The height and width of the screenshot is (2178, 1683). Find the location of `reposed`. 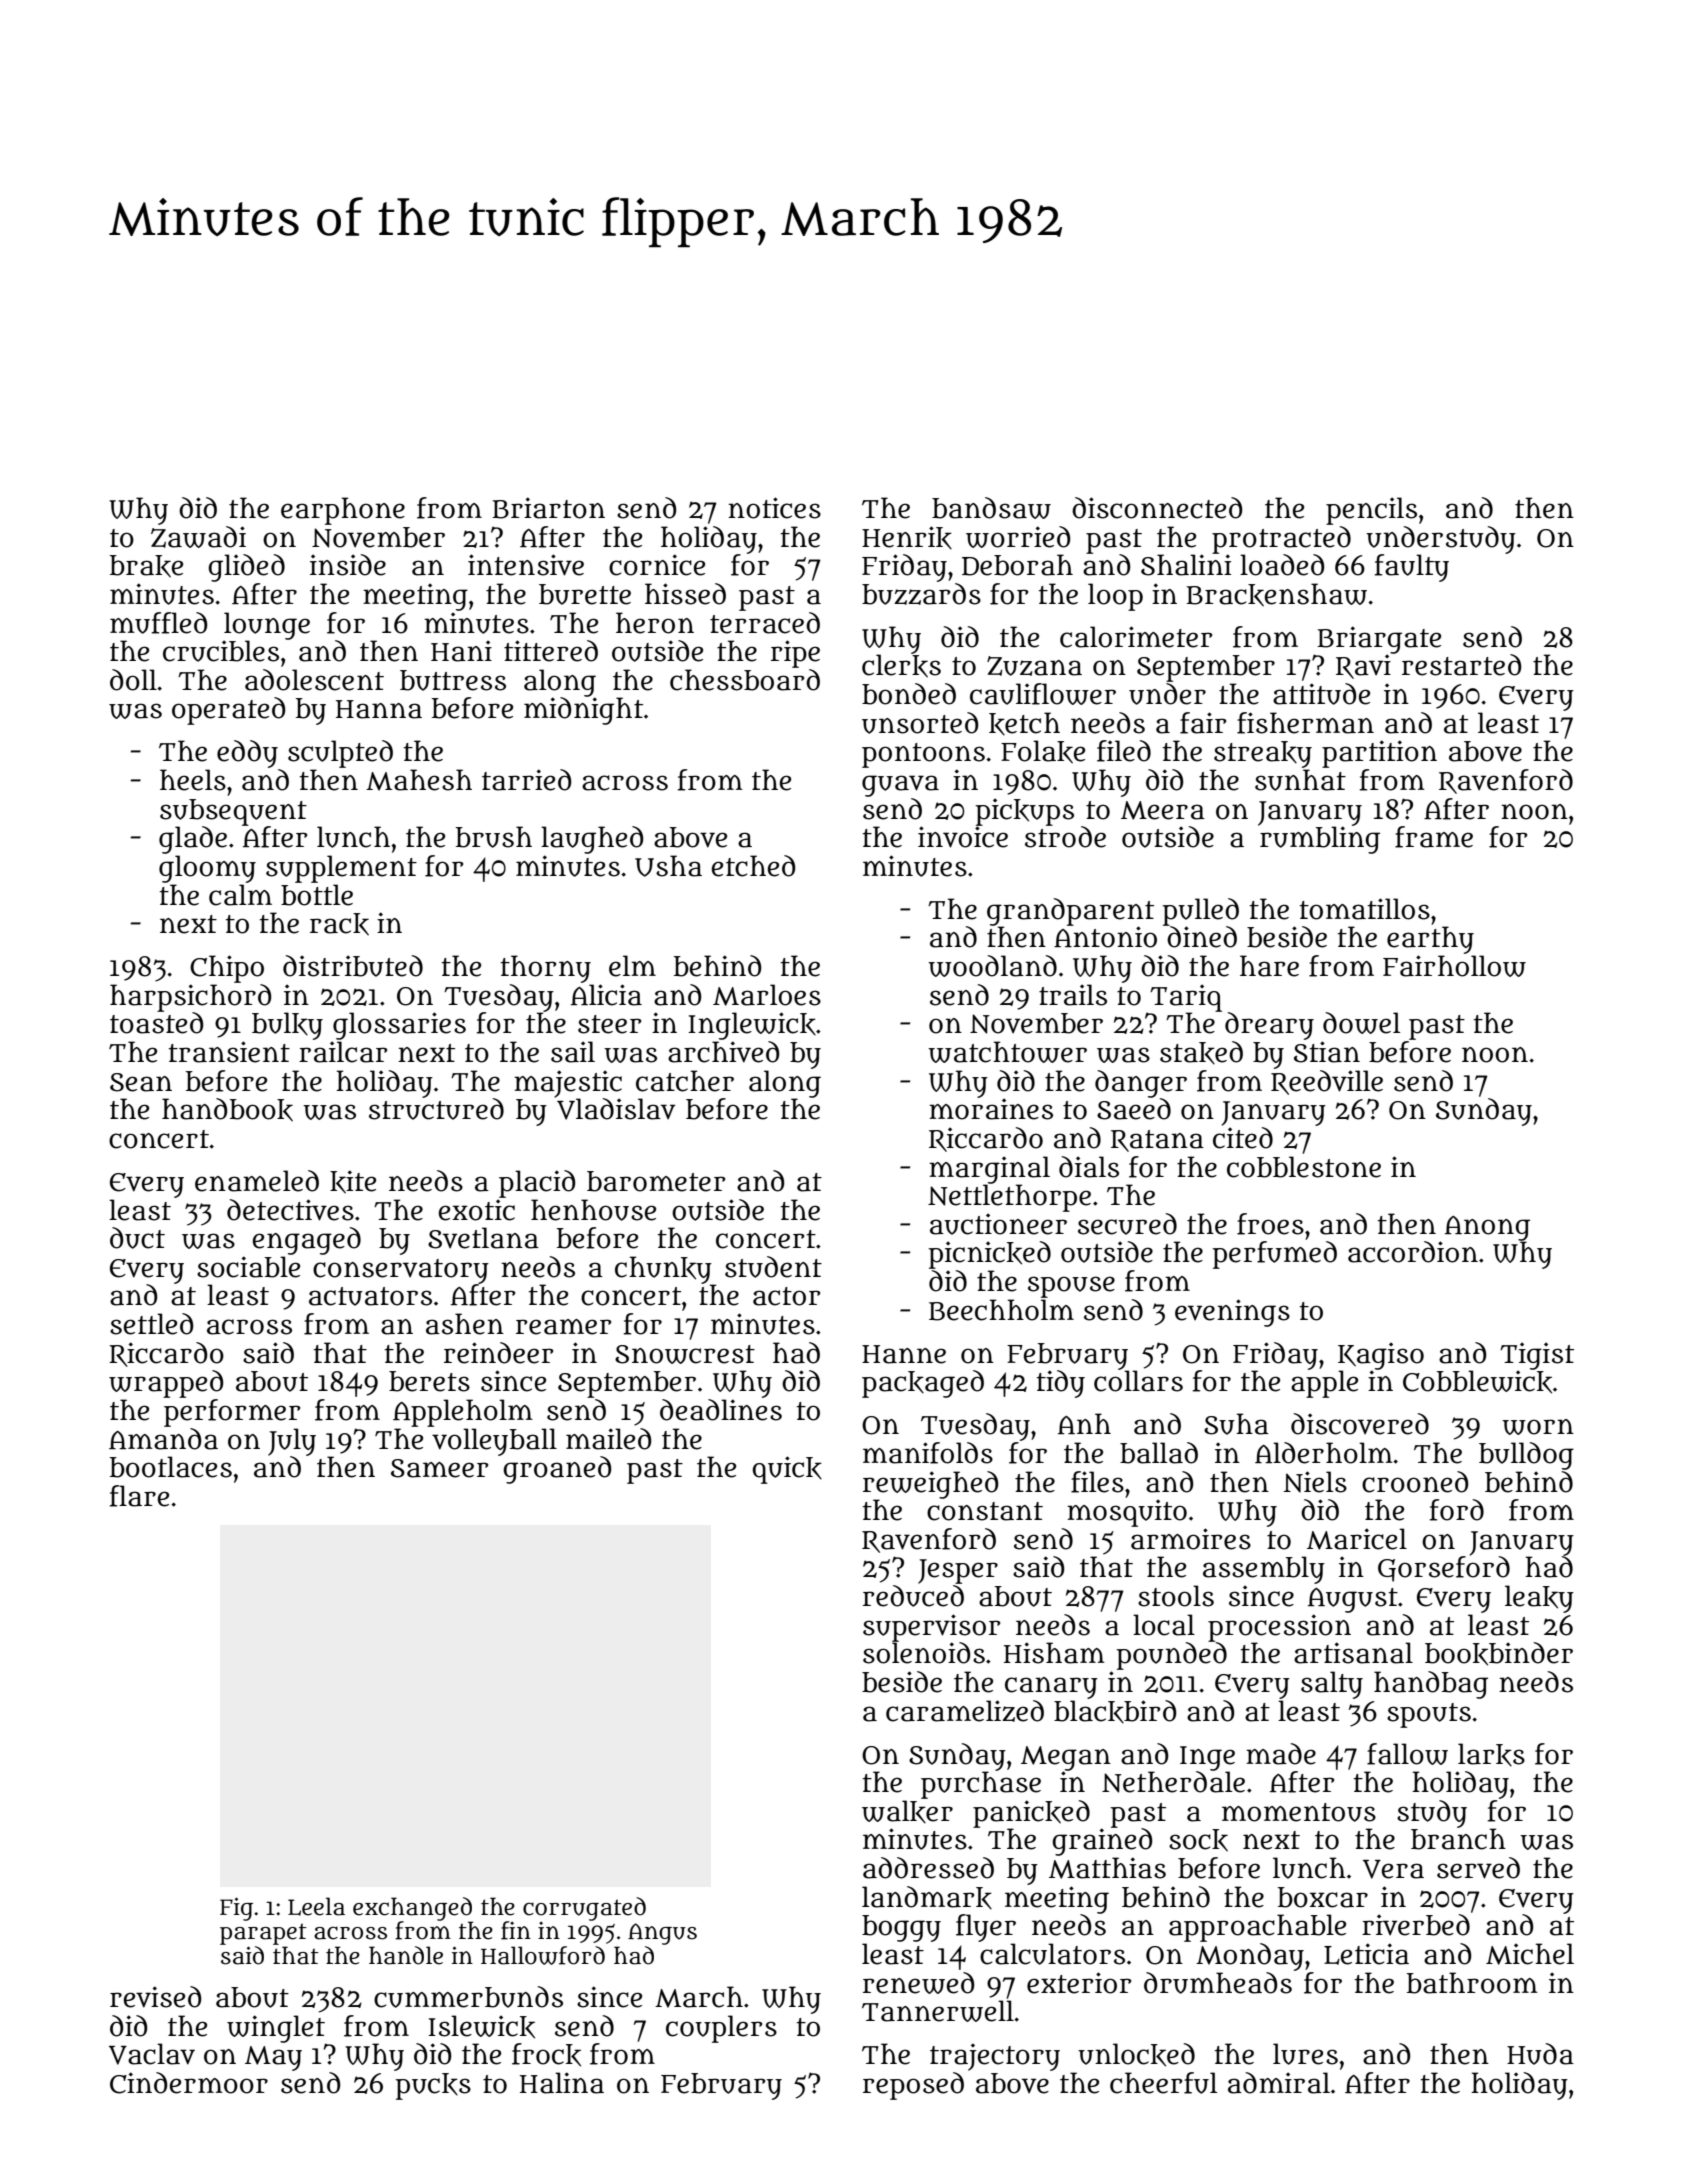

reposed is located at coordinates (913, 2086).
